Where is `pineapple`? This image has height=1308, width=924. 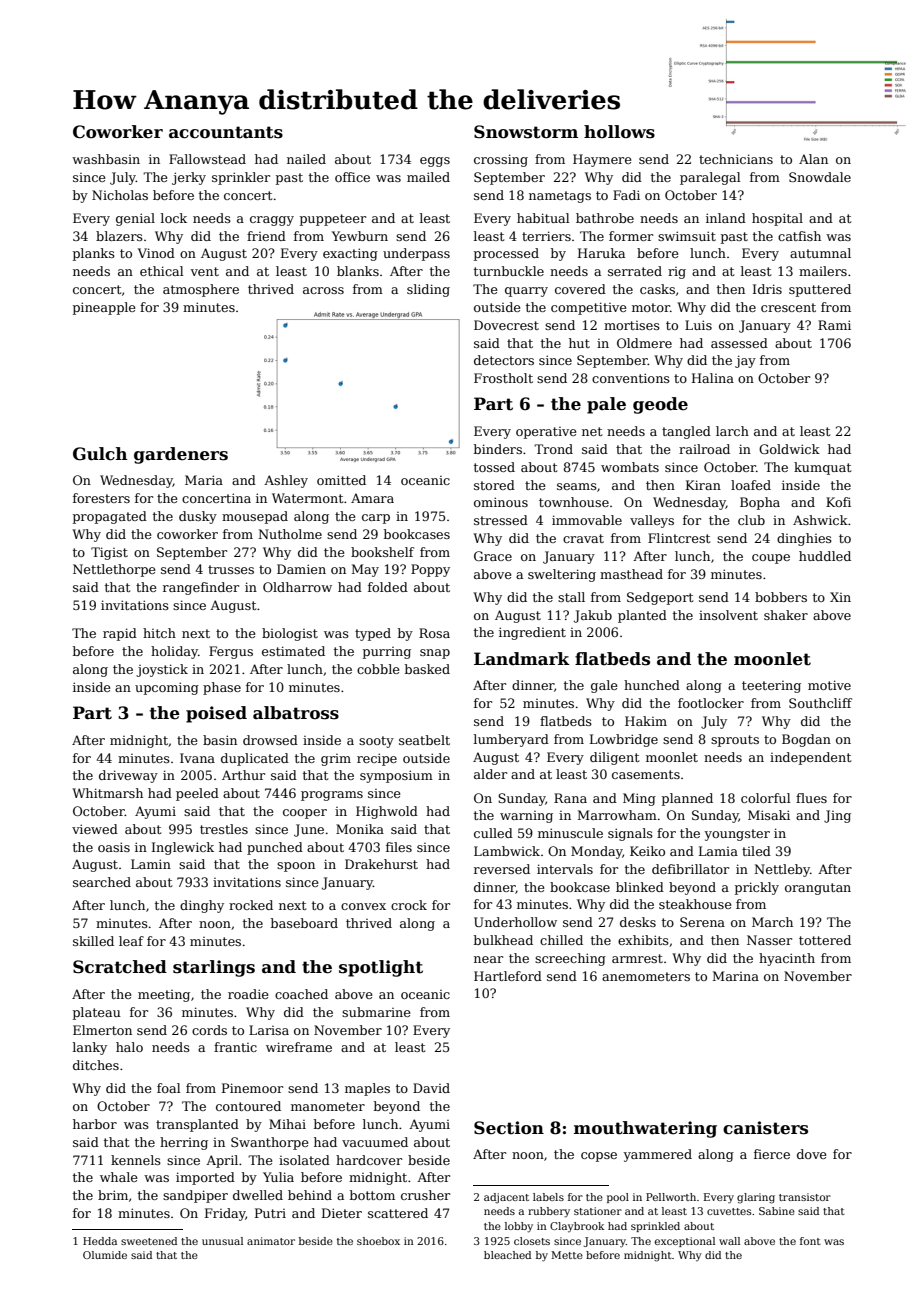
pineapple is located at coordinates (104, 308).
